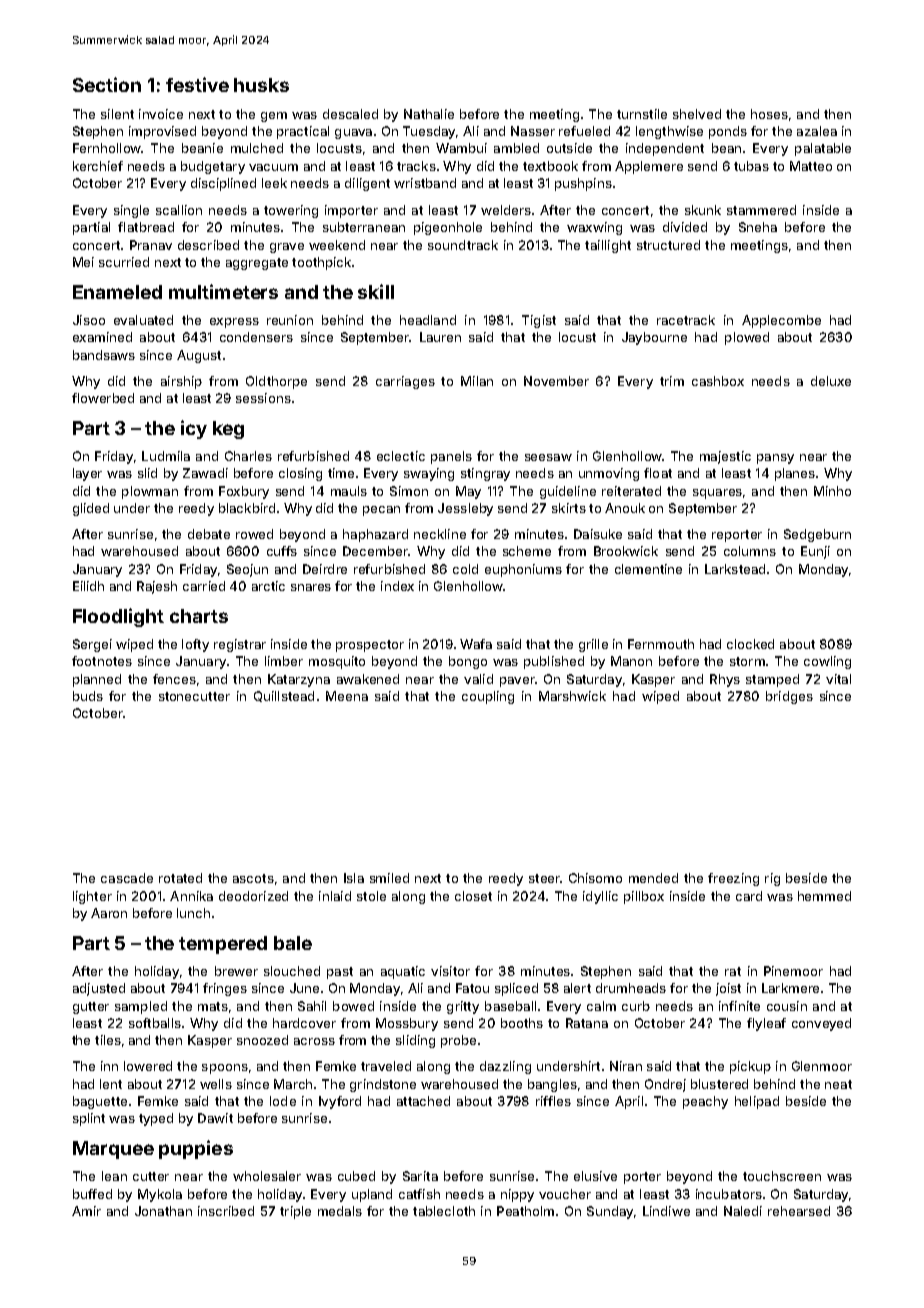 The height and width of the screenshot is (1308, 924). I want to click on paver, so click(517, 682).
